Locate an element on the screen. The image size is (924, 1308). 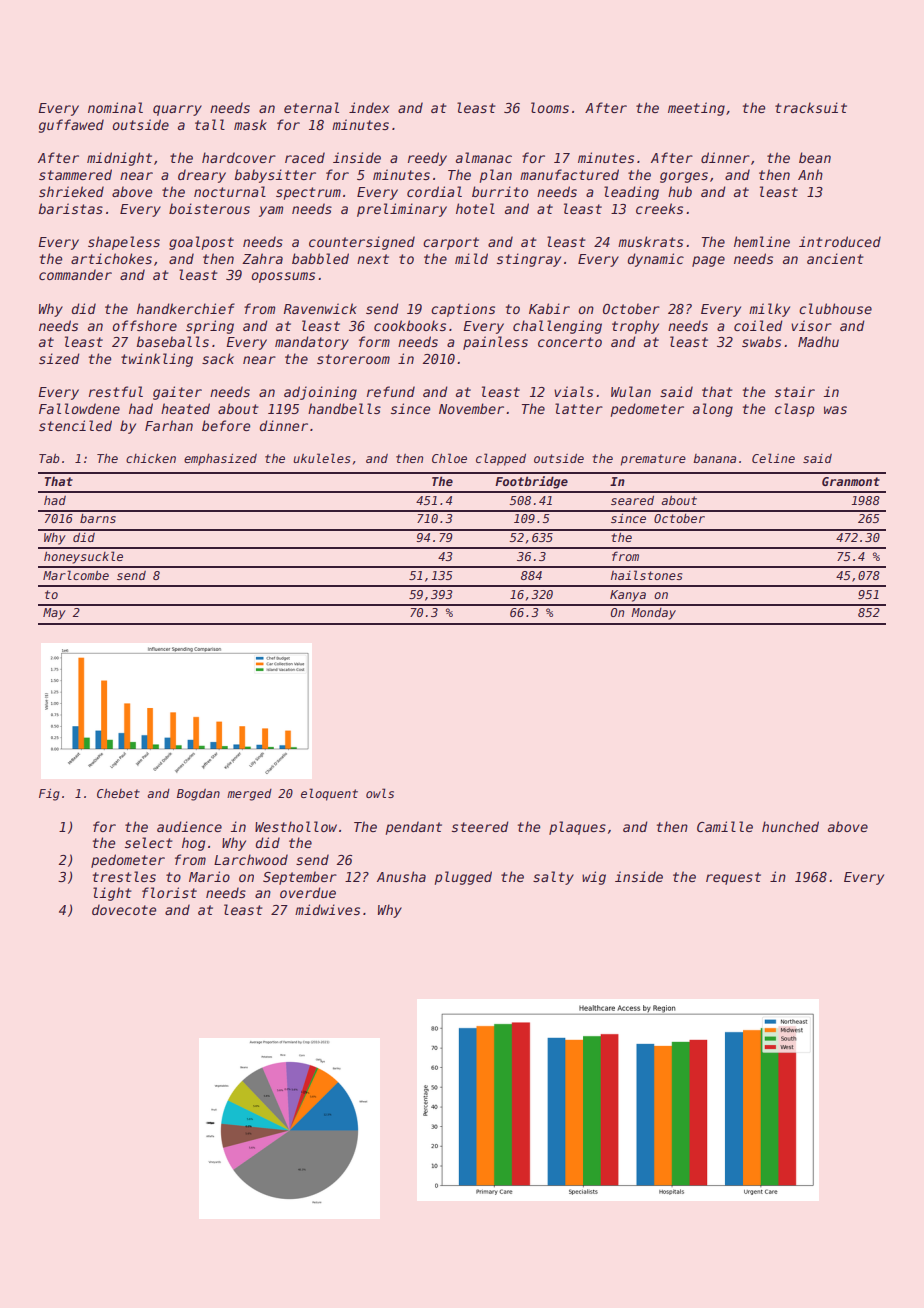
owls is located at coordinates (380, 793).
